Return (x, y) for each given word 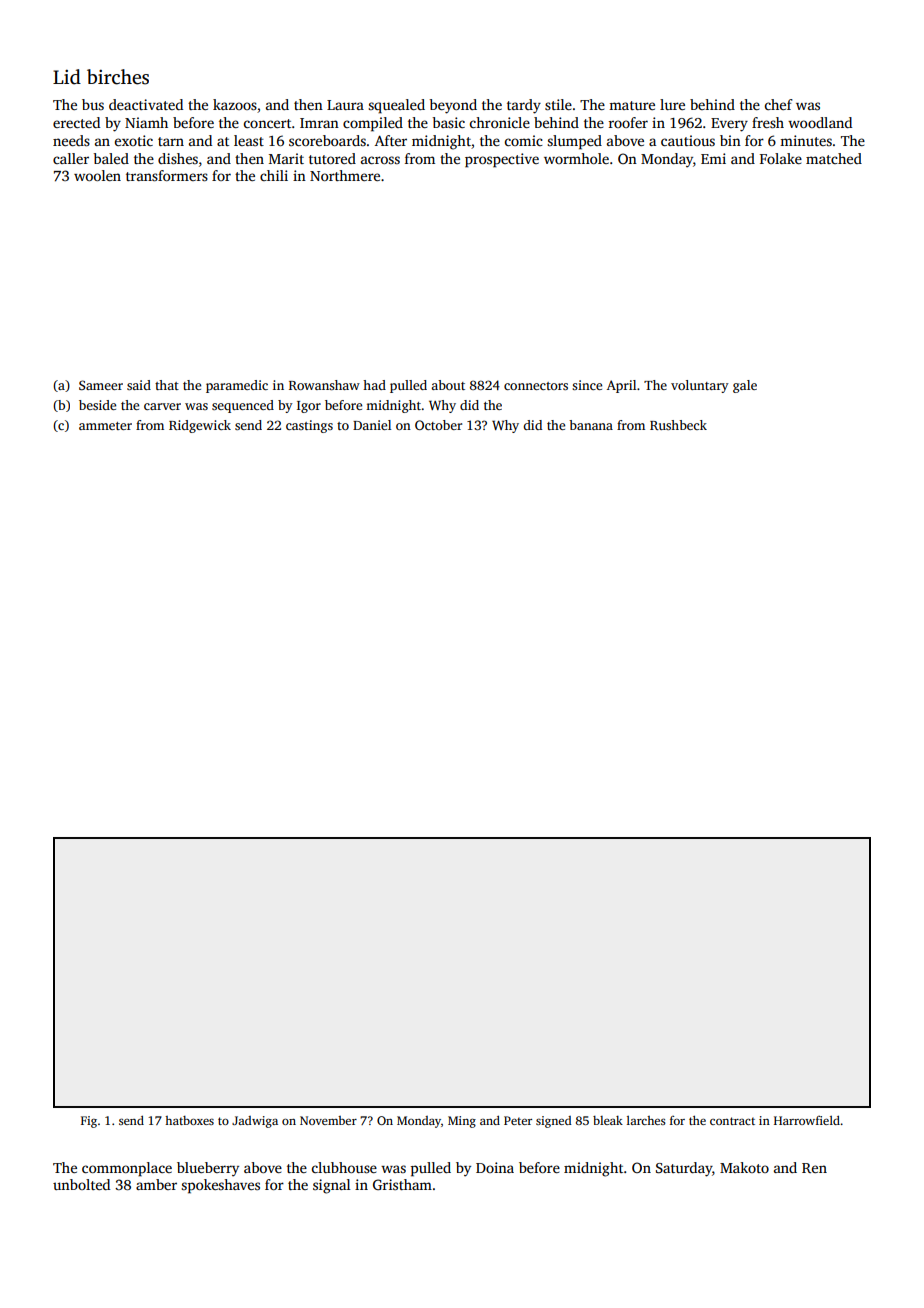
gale (745, 386)
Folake (781, 158)
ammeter (105, 426)
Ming (462, 1122)
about (448, 385)
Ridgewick (200, 426)
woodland (820, 122)
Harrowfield (807, 1120)
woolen (97, 175)
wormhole (576, 158)
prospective (502, 160)
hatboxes (189, 1120)
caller (71, 158)
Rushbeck (678, 425)
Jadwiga (255, 1122)
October (438, 425)
